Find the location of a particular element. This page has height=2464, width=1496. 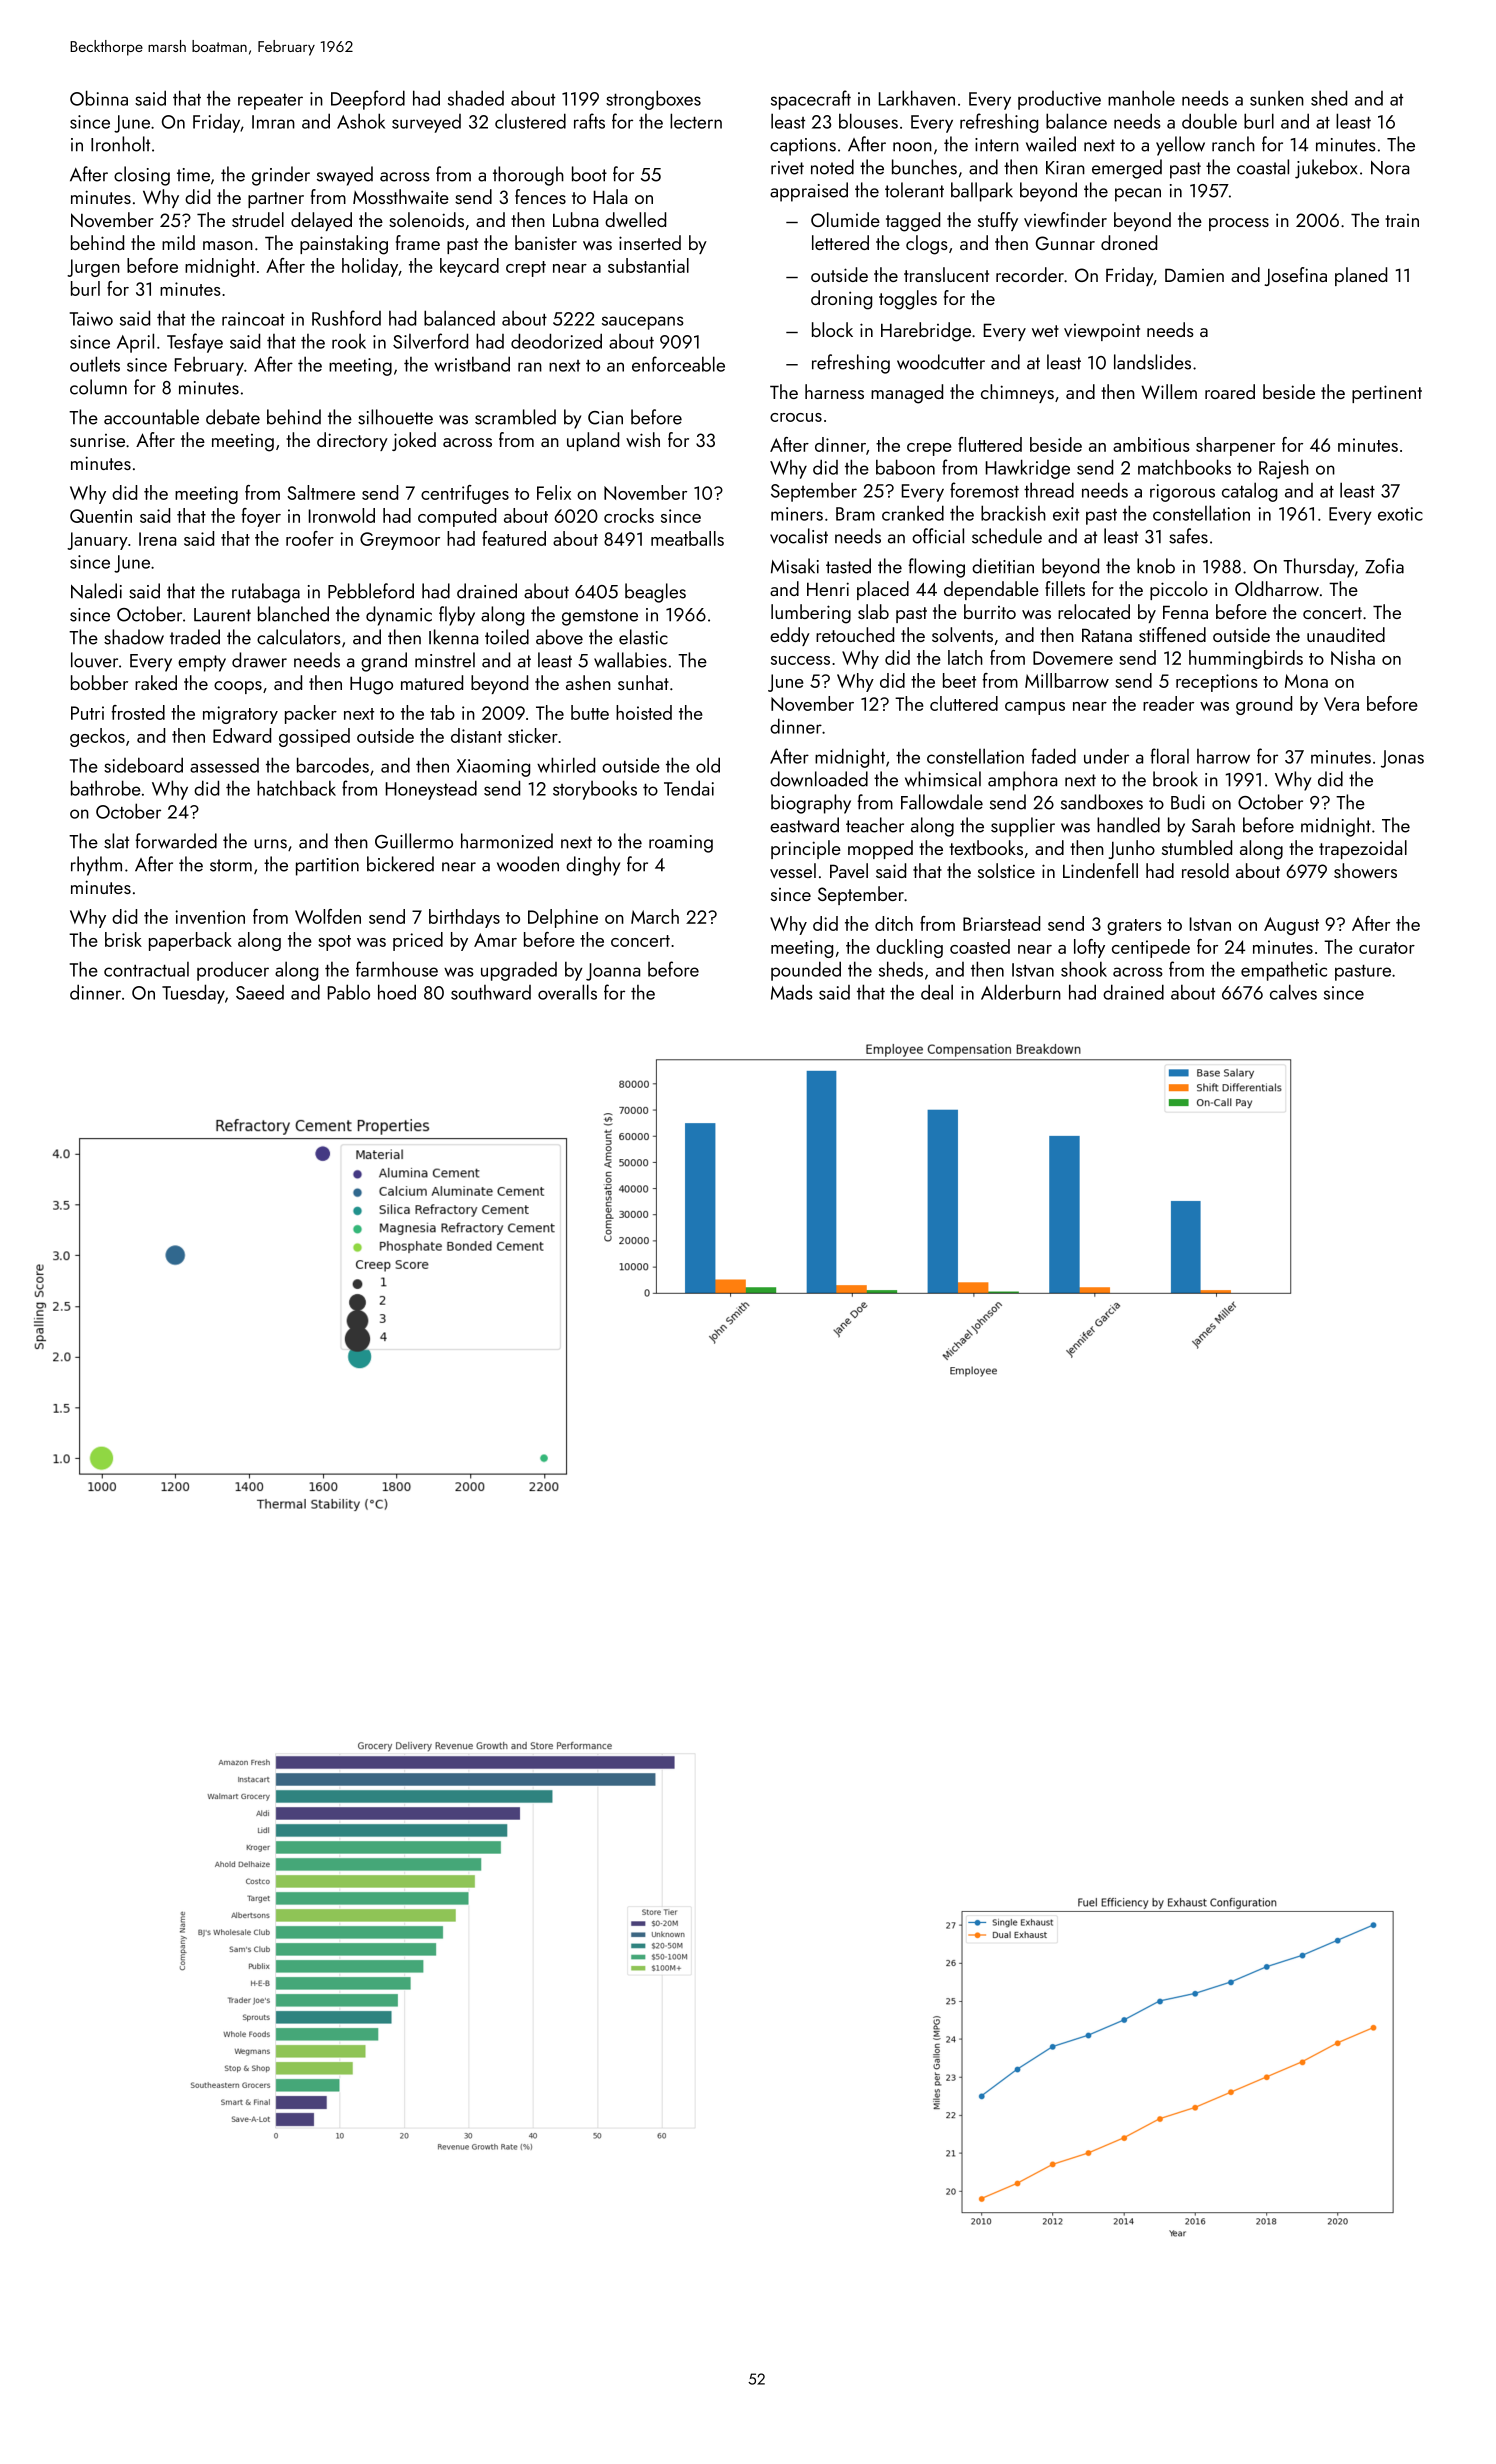

Pablo is located at coordinates (349, 992).
